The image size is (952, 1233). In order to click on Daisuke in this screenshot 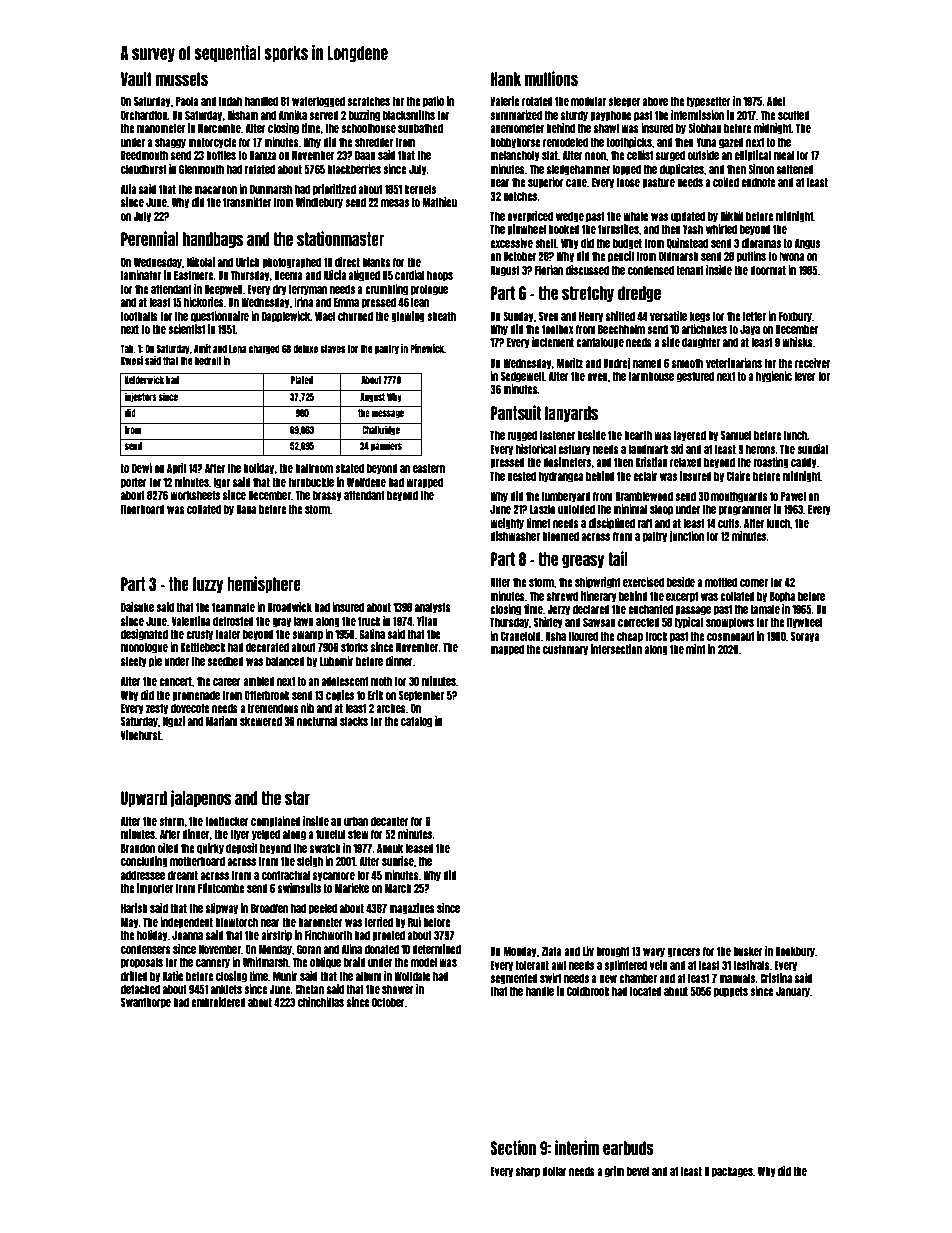, I will do `click(137, 607)`.
